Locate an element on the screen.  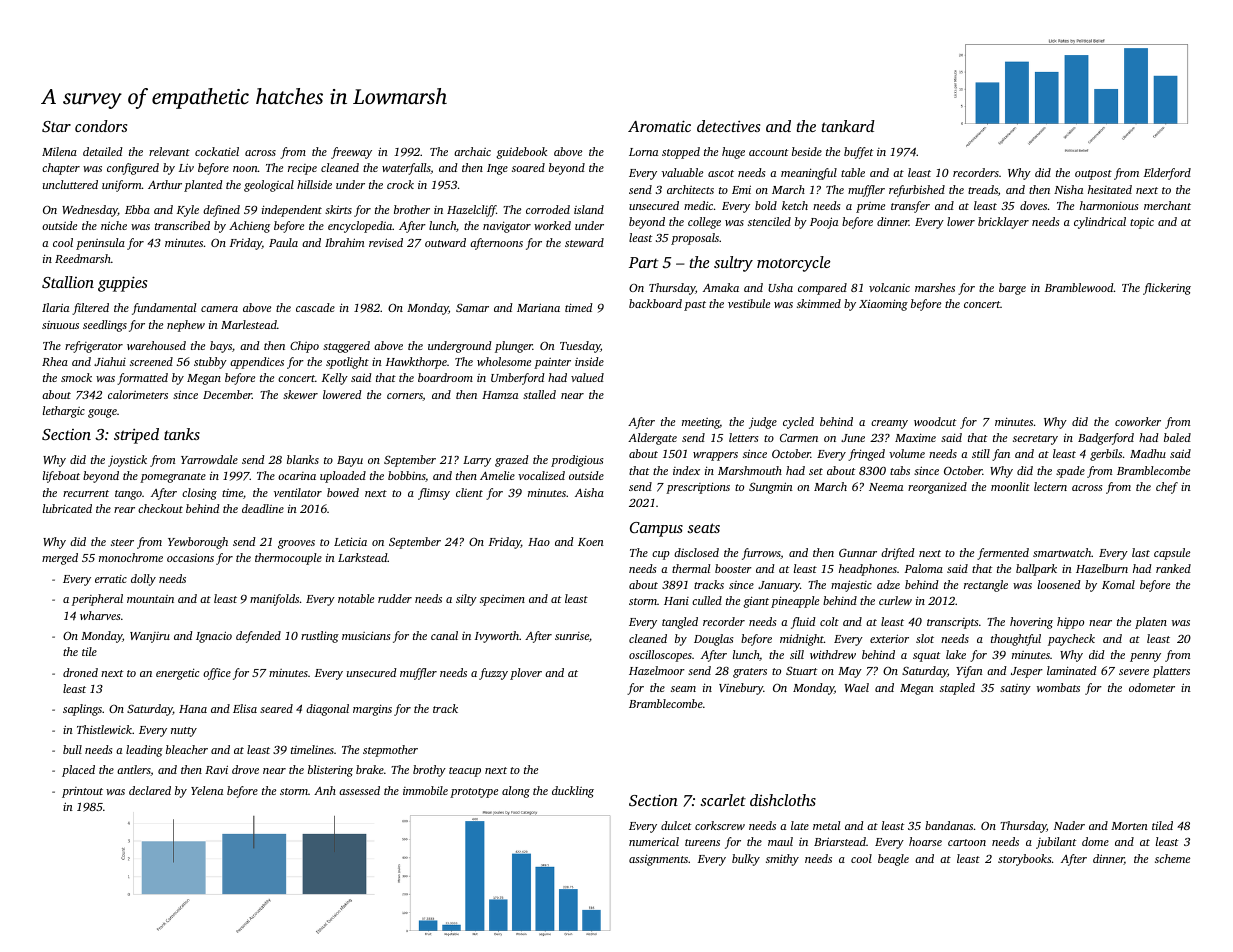
culled is located at coordinates (707, 600).
